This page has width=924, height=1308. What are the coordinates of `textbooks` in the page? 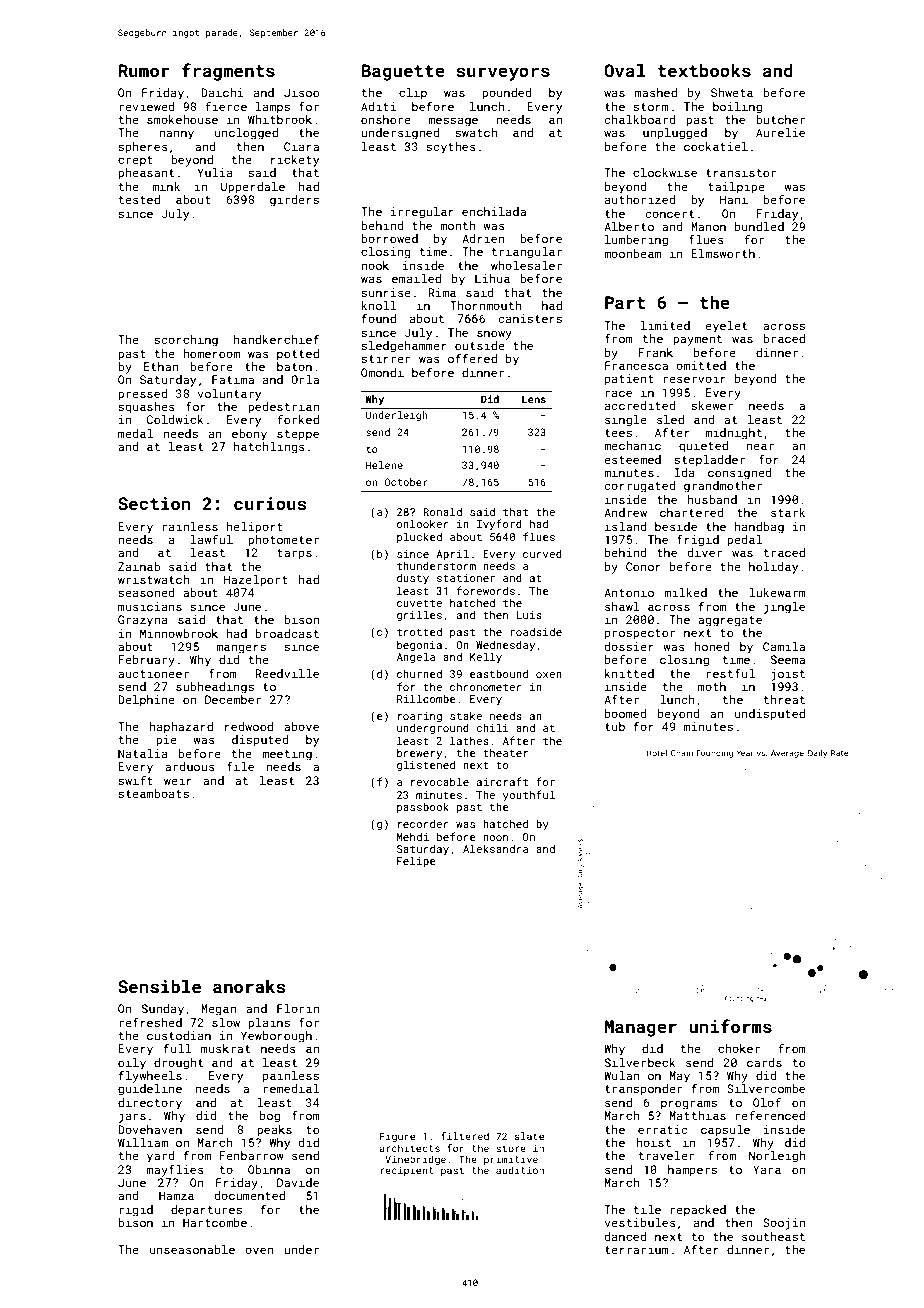 It's located at (704, 70).
